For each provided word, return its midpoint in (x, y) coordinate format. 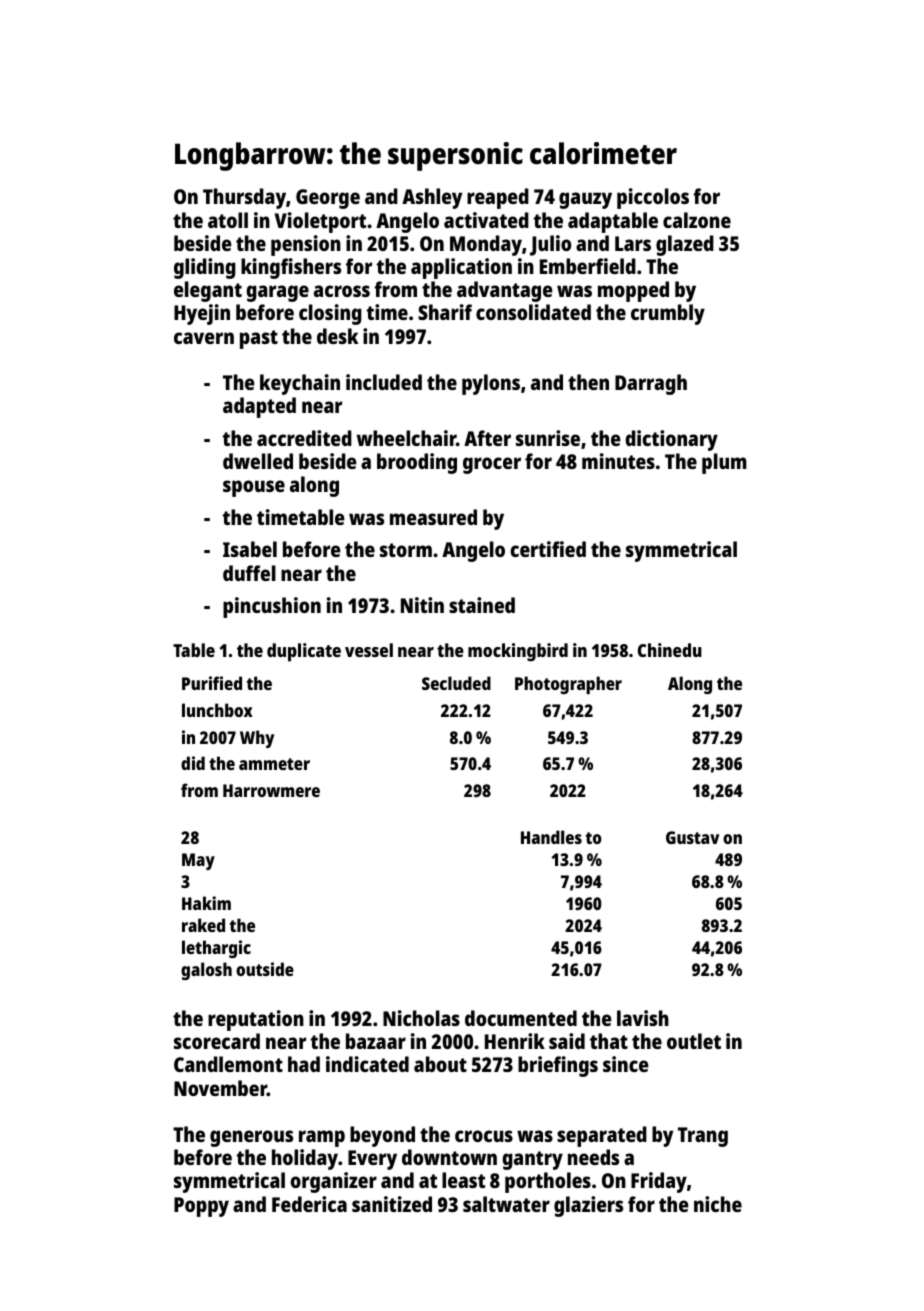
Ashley (432, 198)
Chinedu (670, 650)
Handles (551, 837)
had (304, 1064)
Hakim (206, 903)
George (328, 199)
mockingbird (518, 652)
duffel (249, 573)
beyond (382, 1136)
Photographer (568, 685)
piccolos (653, 198)
